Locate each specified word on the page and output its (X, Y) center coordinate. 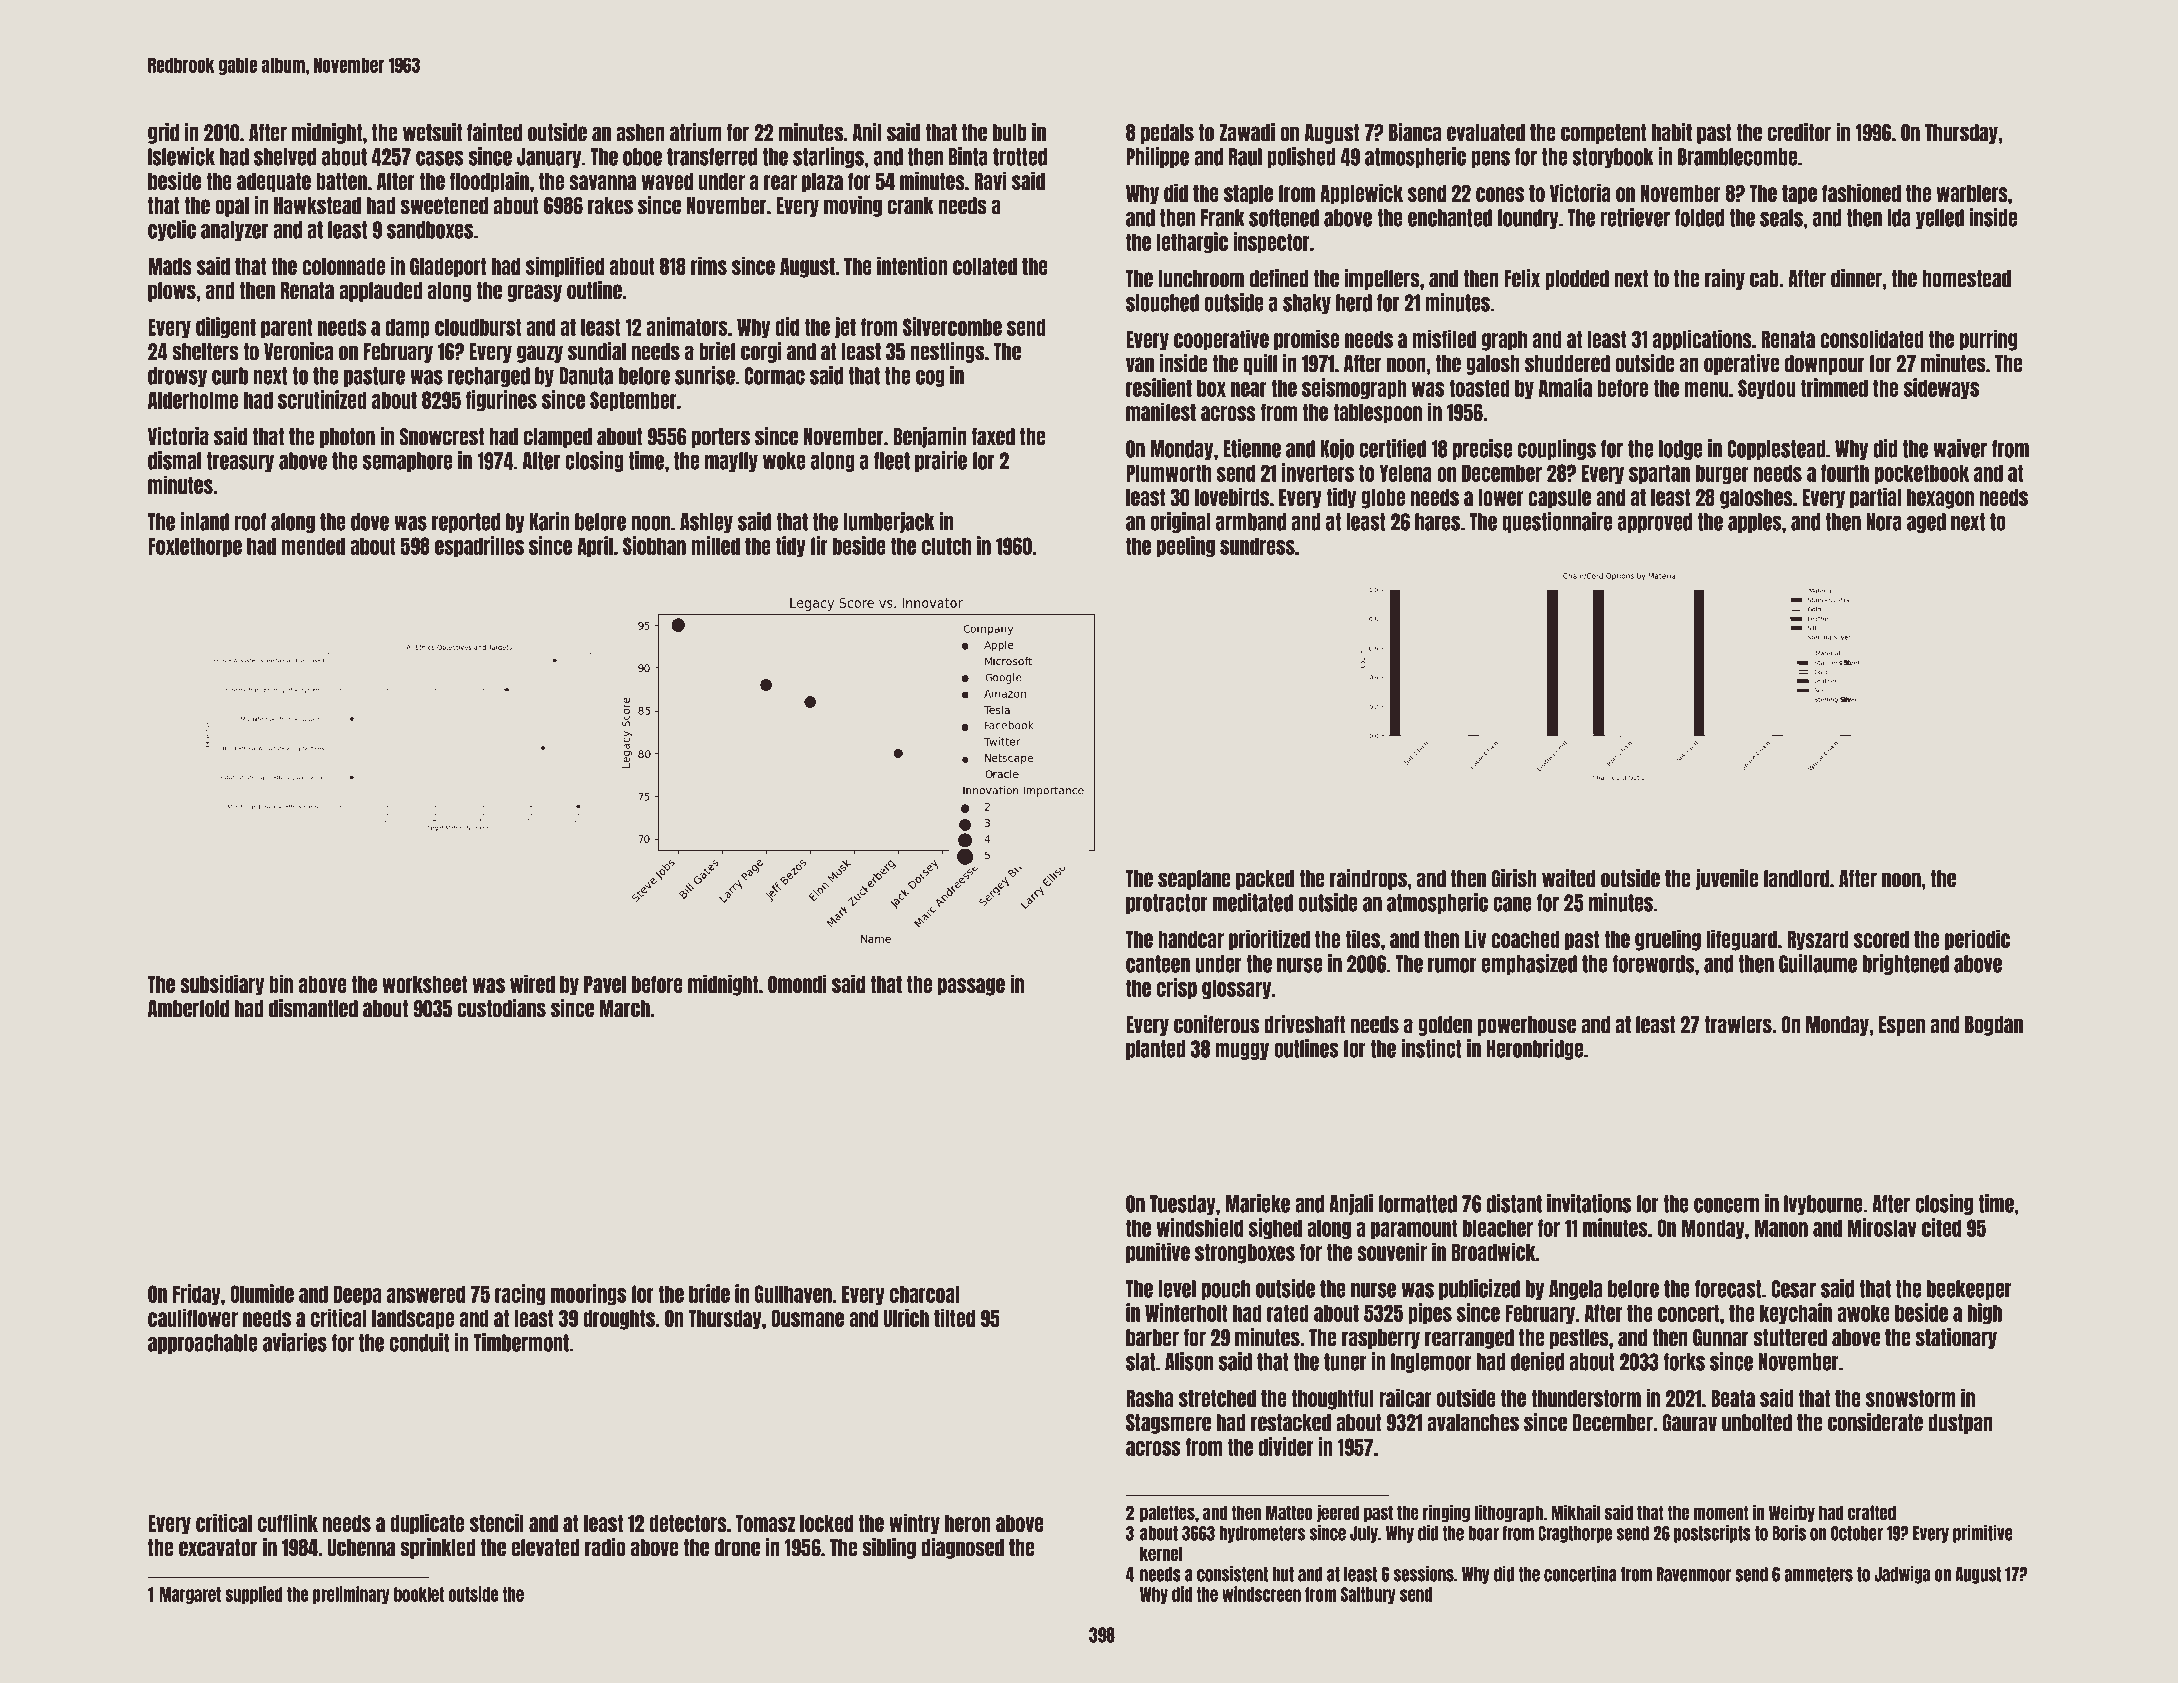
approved (1655, 523)
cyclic (172, 230)
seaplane (1194, 880)
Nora (1884, 522)
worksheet (424, 984)
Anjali (1351, 1204)
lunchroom (1201, 279)
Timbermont (521, 1342)
